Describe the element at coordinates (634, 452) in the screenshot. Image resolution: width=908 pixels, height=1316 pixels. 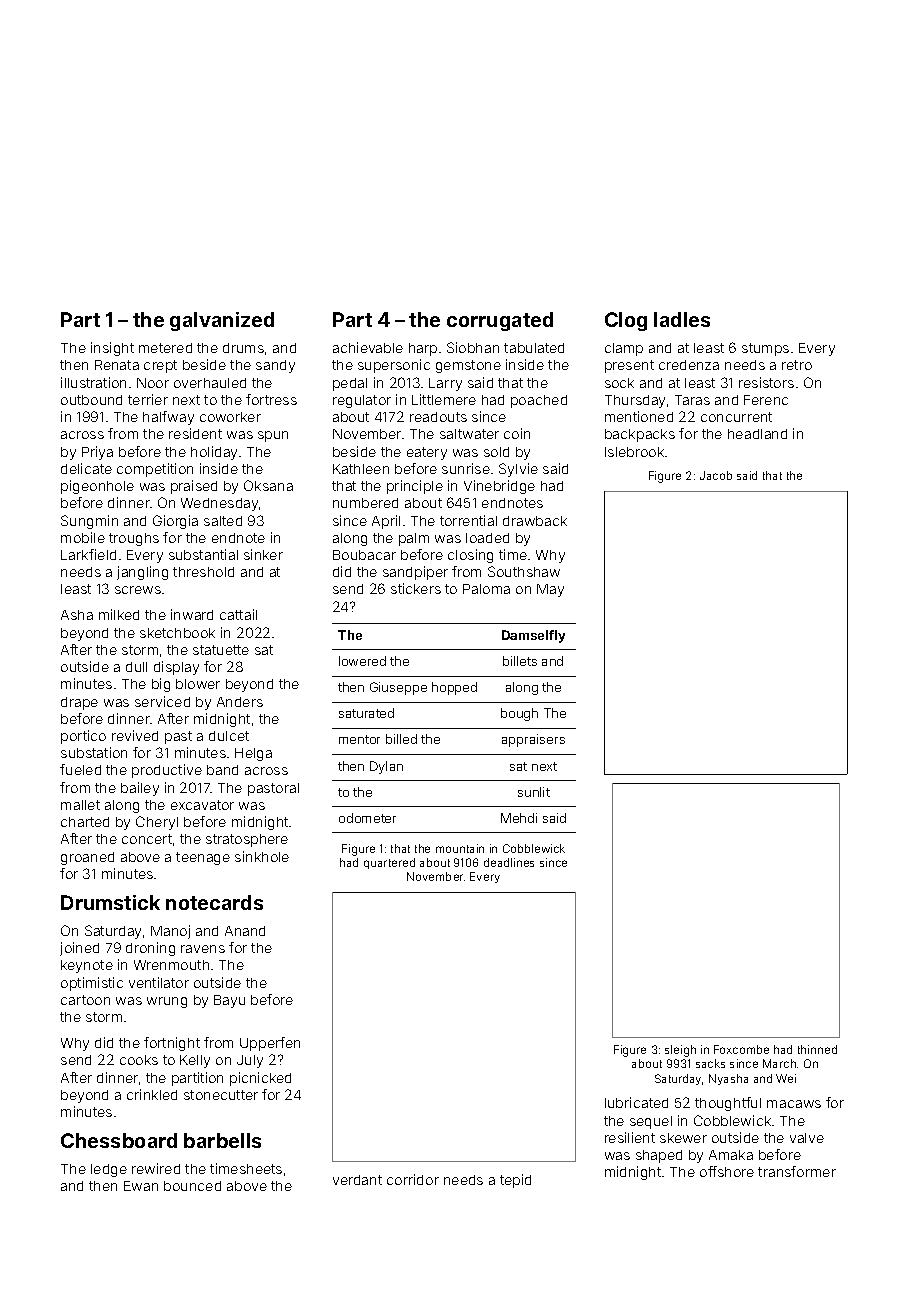
I see `Islebrook` at that location.
